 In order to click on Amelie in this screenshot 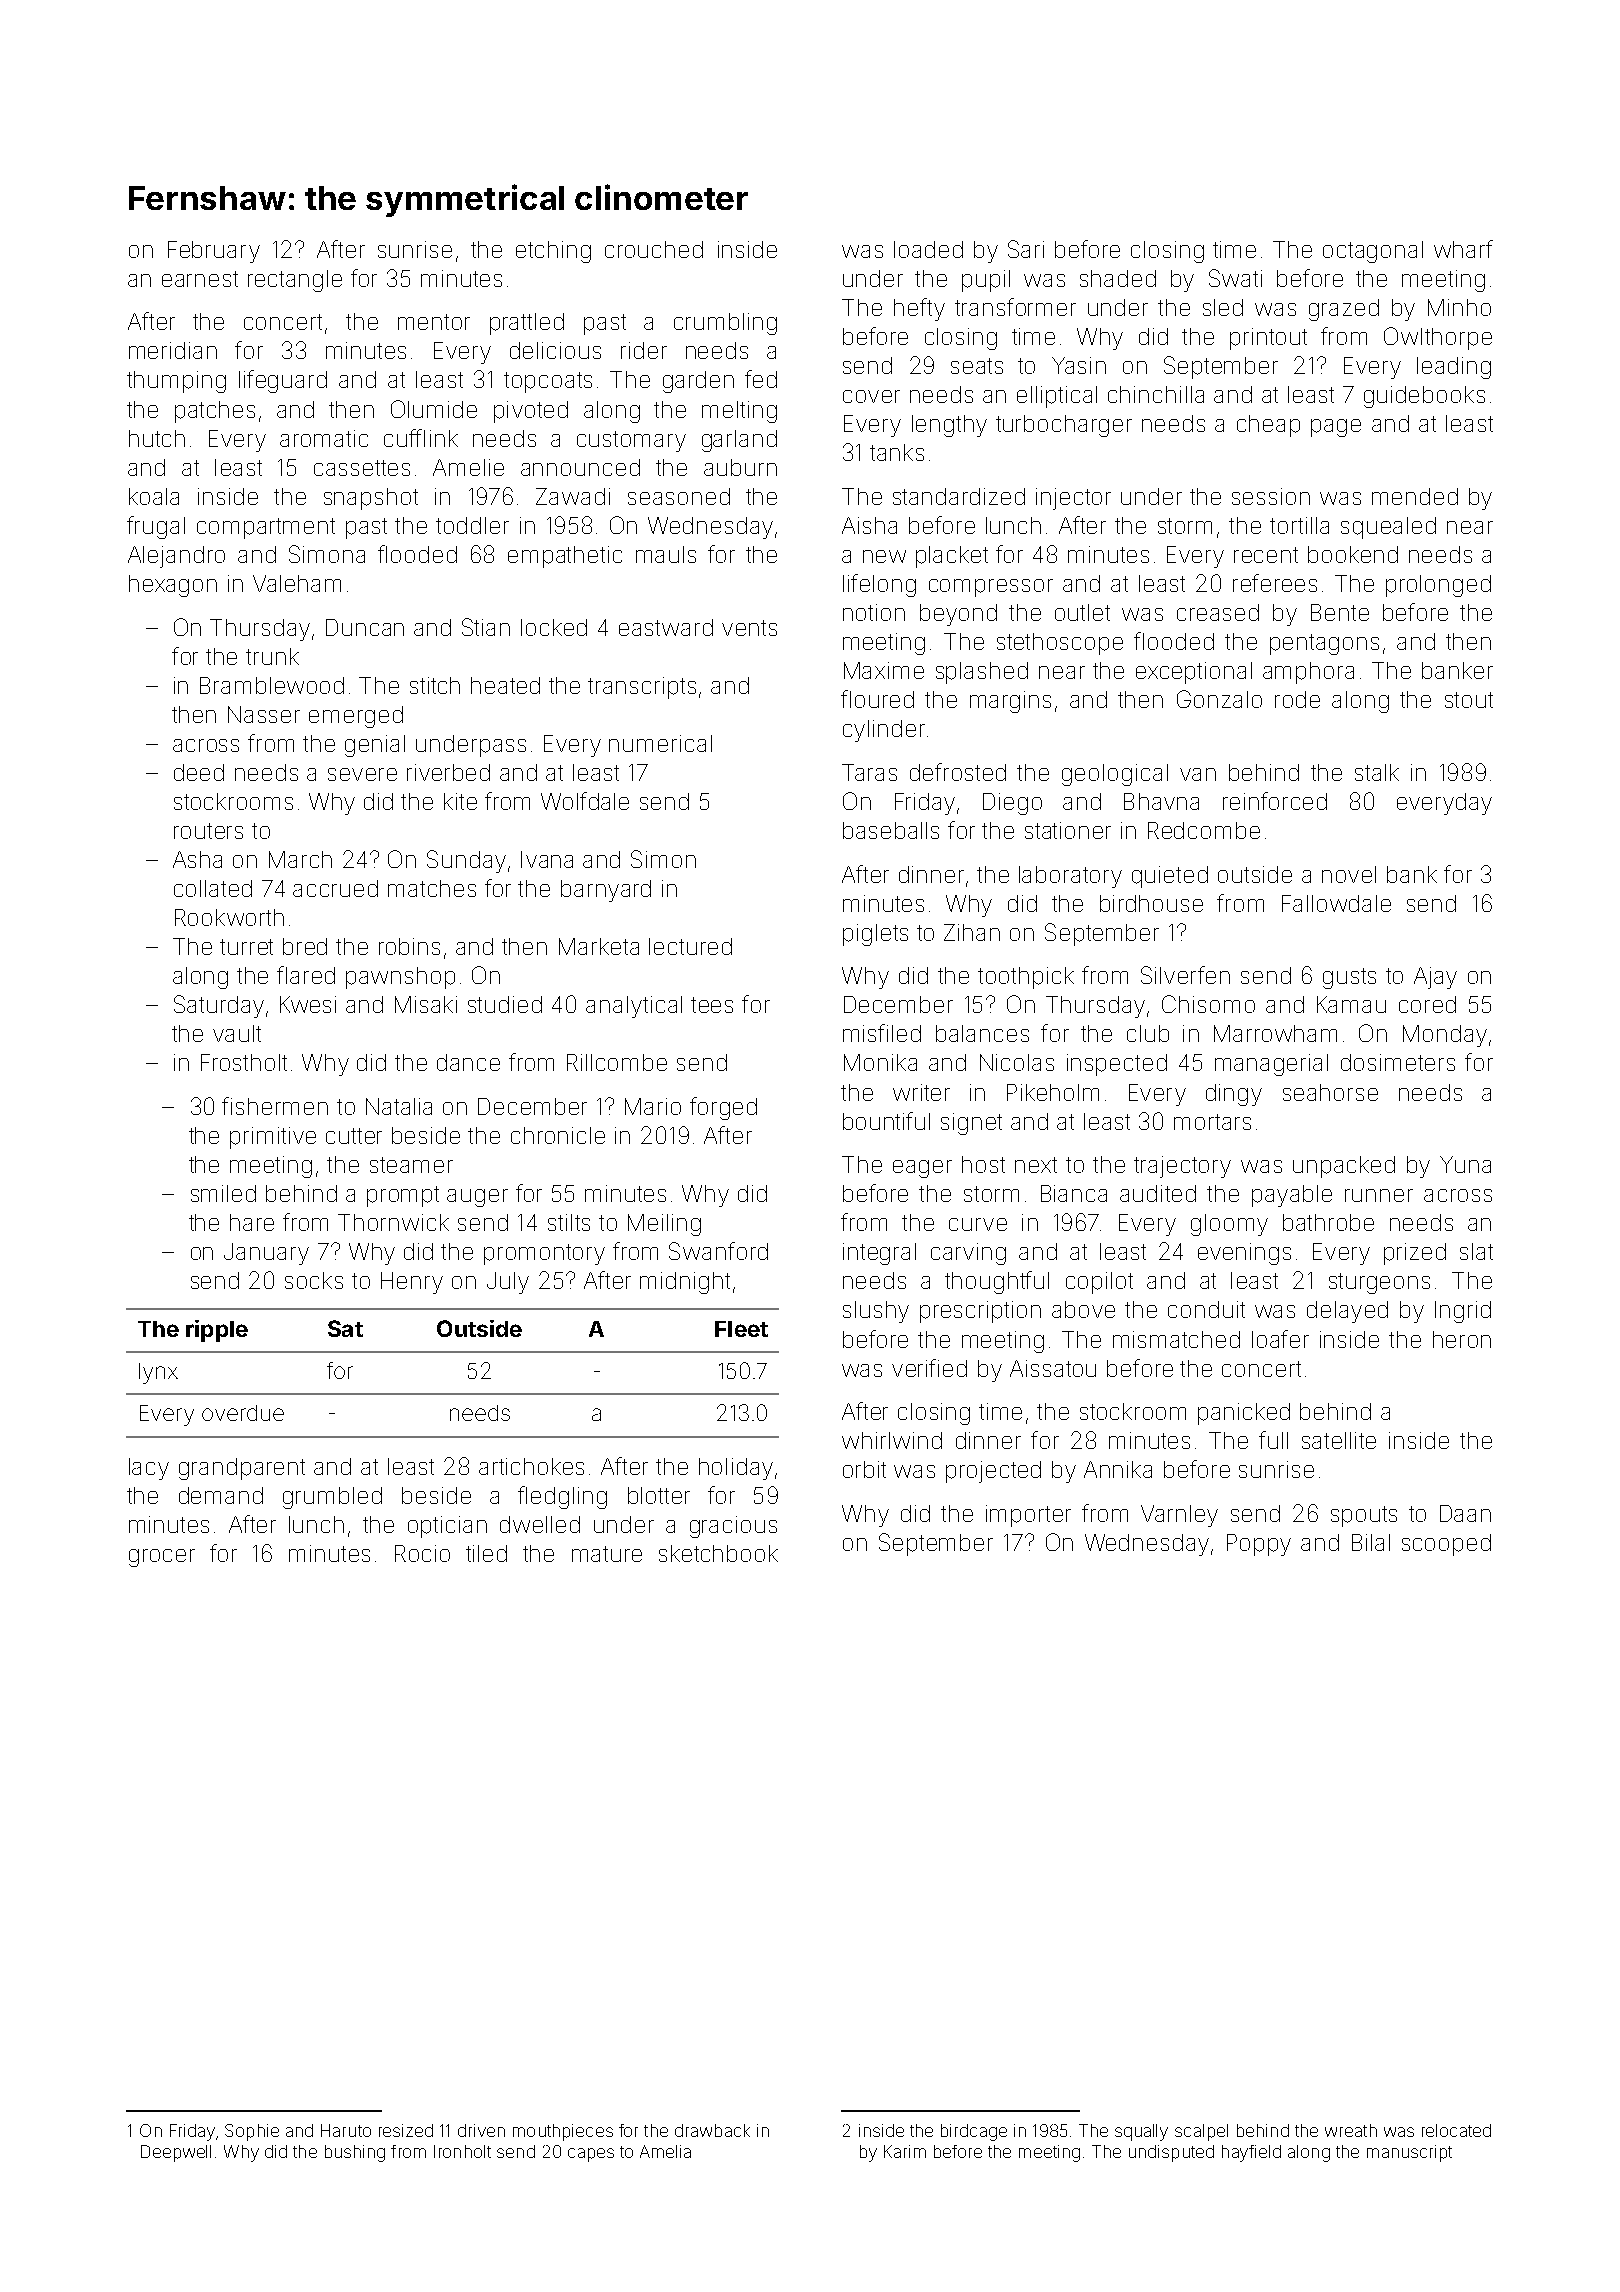, I will do `click(468, 467)`.
